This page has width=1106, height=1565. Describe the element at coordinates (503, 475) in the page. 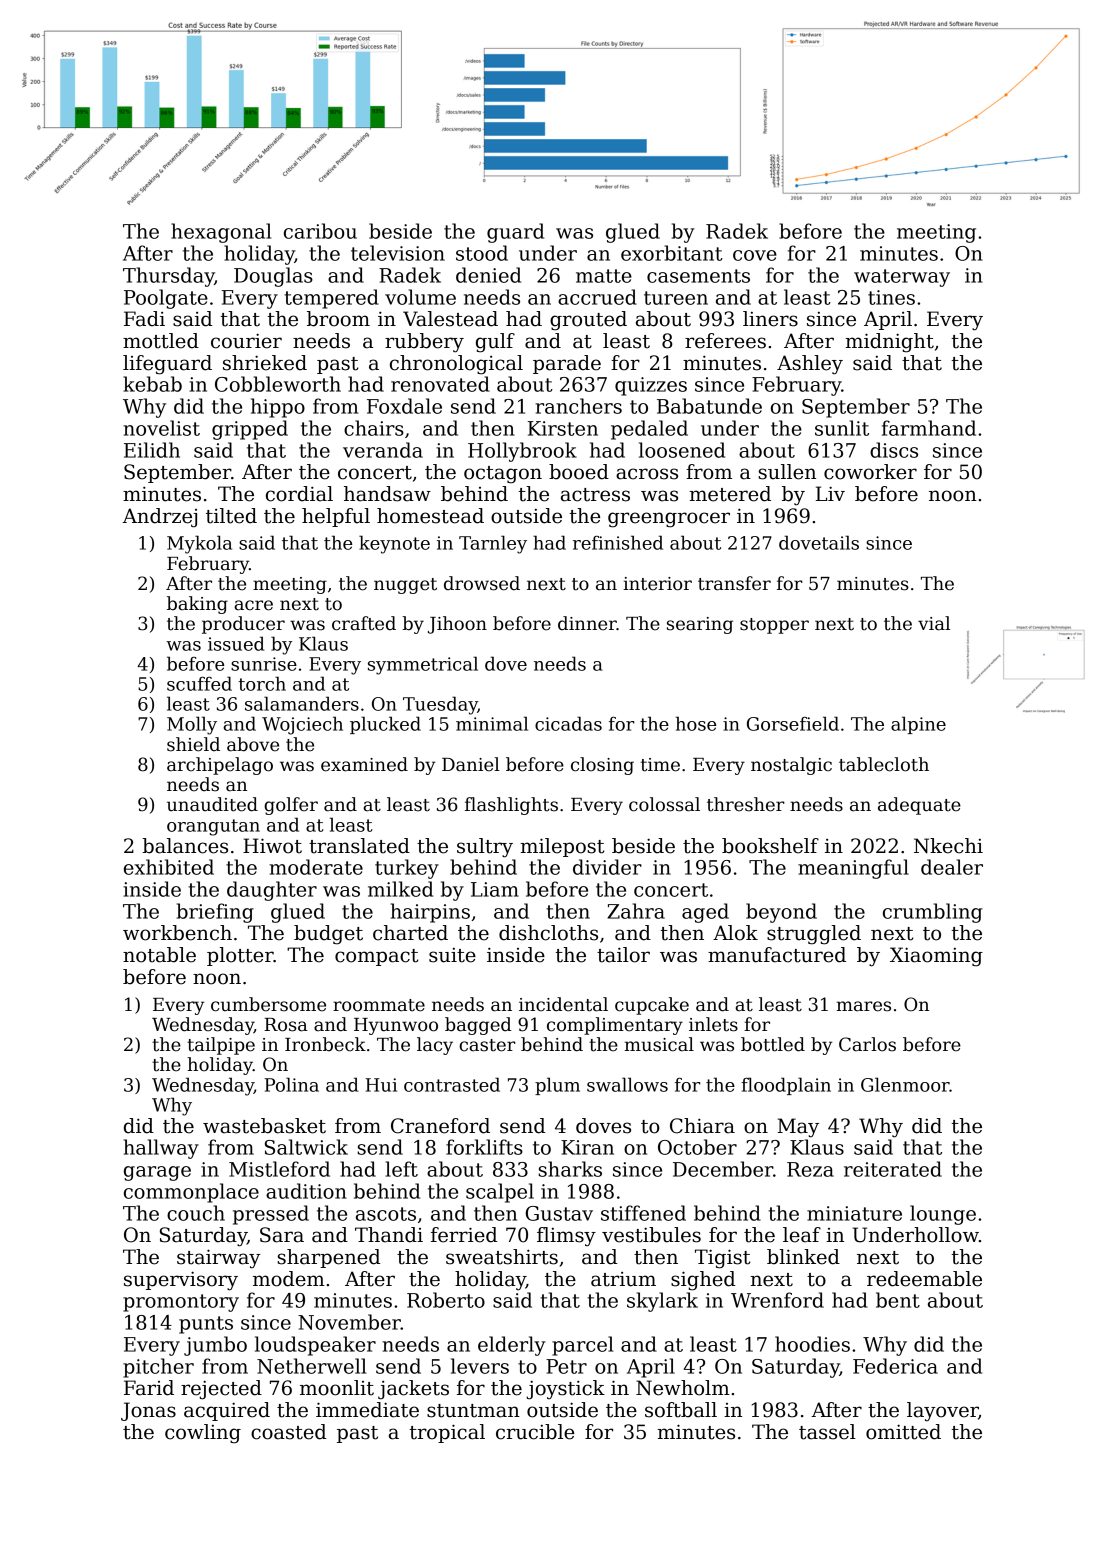

I see `octagon` at that location.
